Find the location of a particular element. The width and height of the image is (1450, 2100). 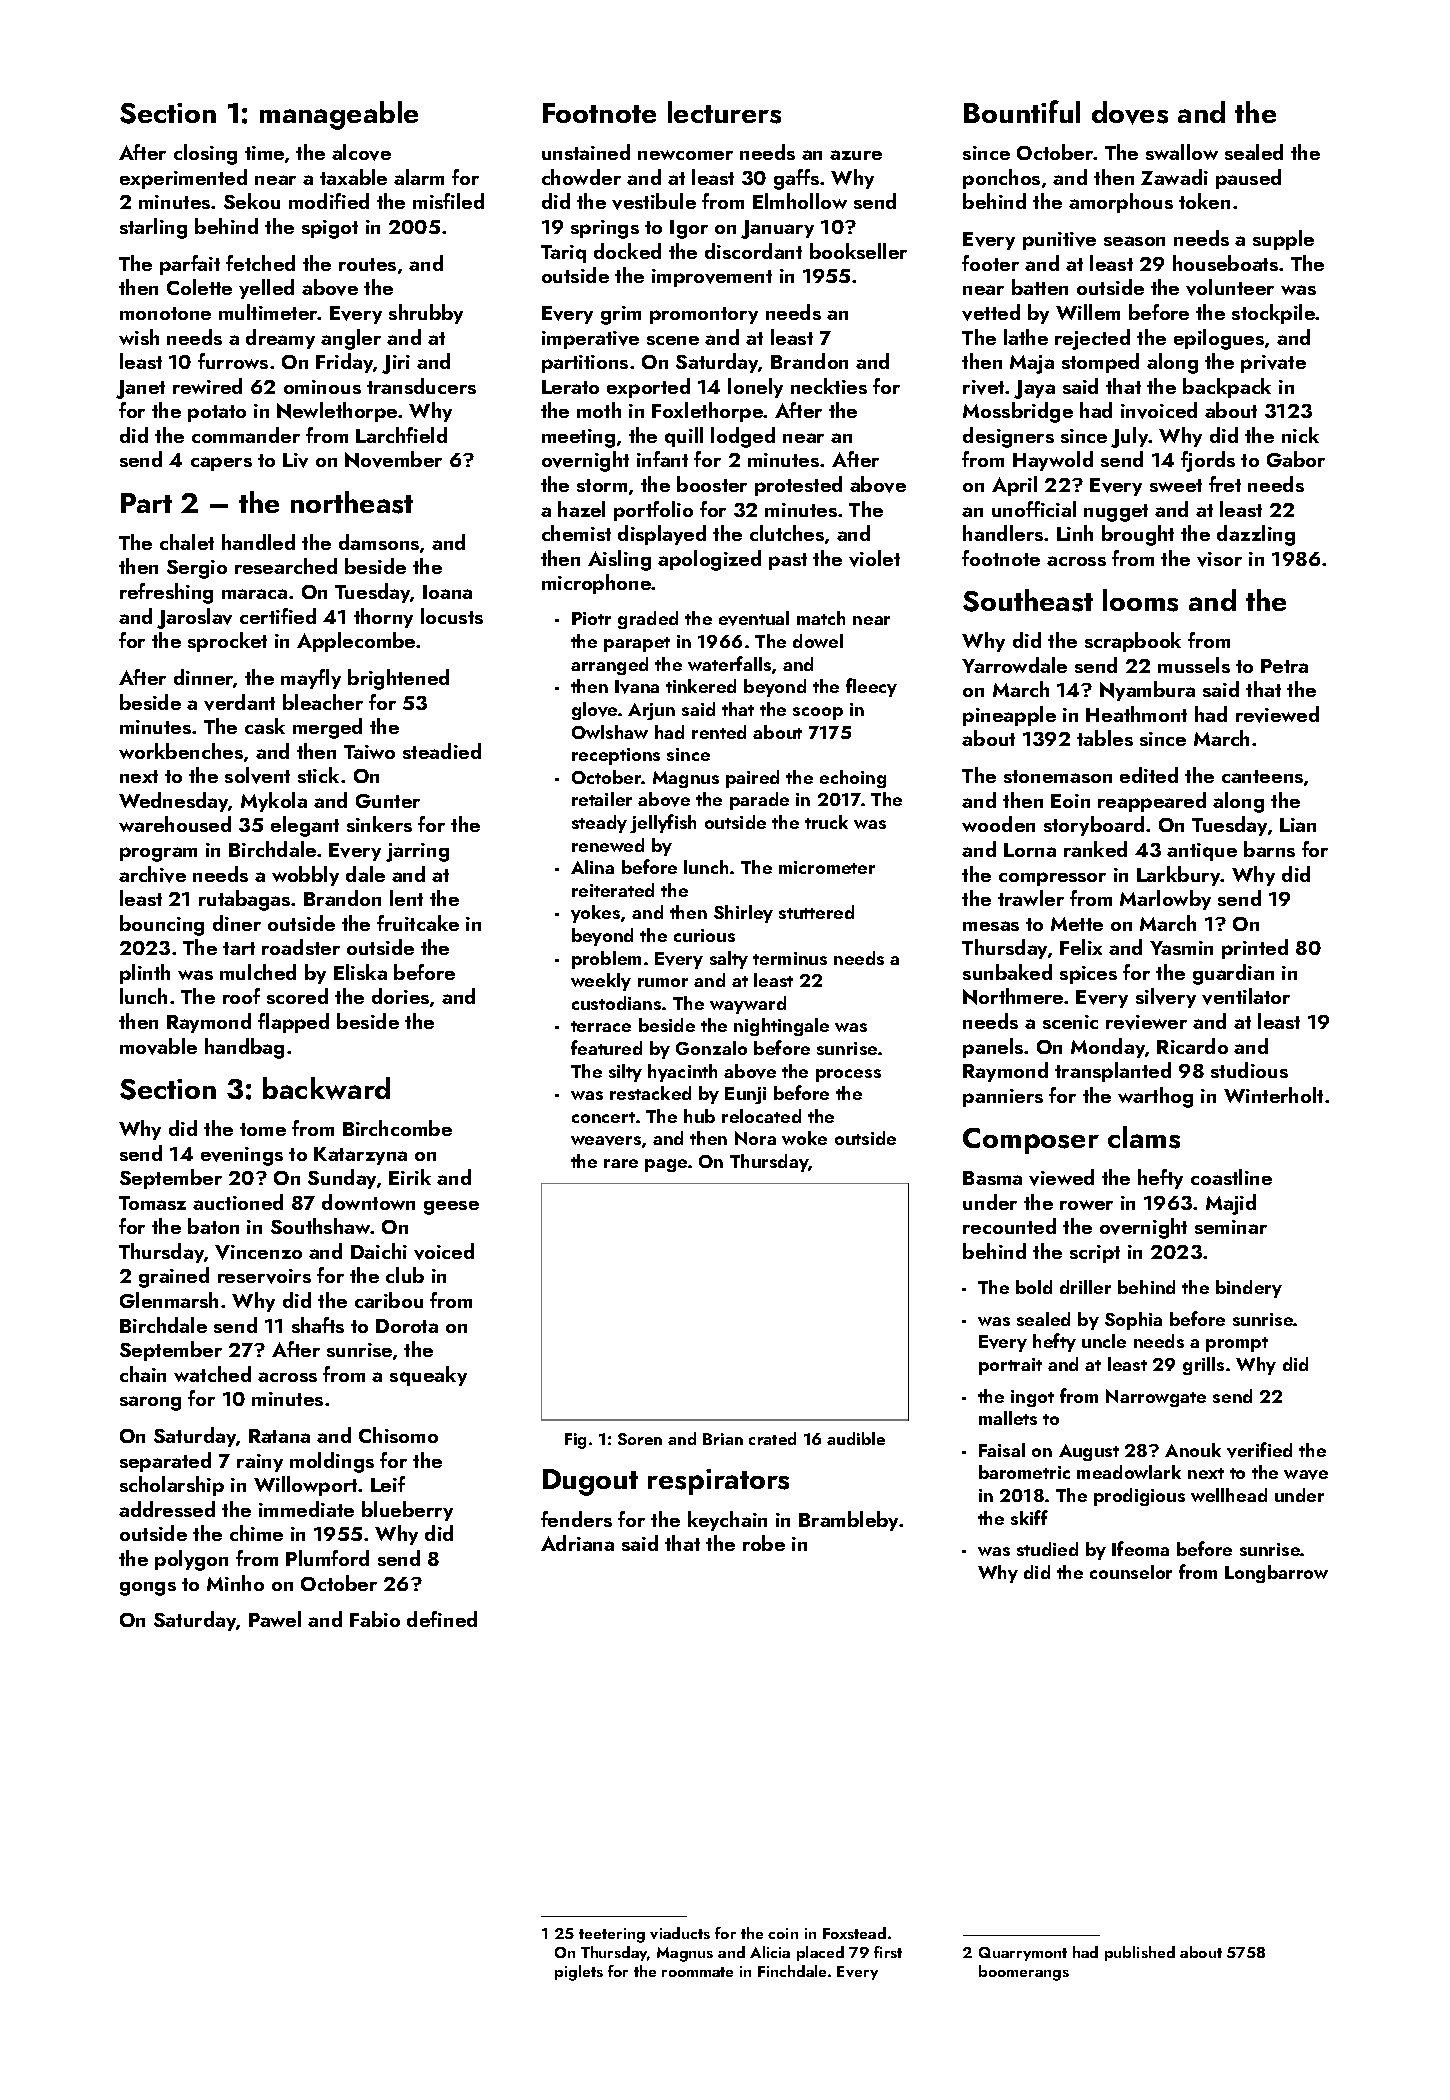

backward is located at coordinates (326, 1088).
